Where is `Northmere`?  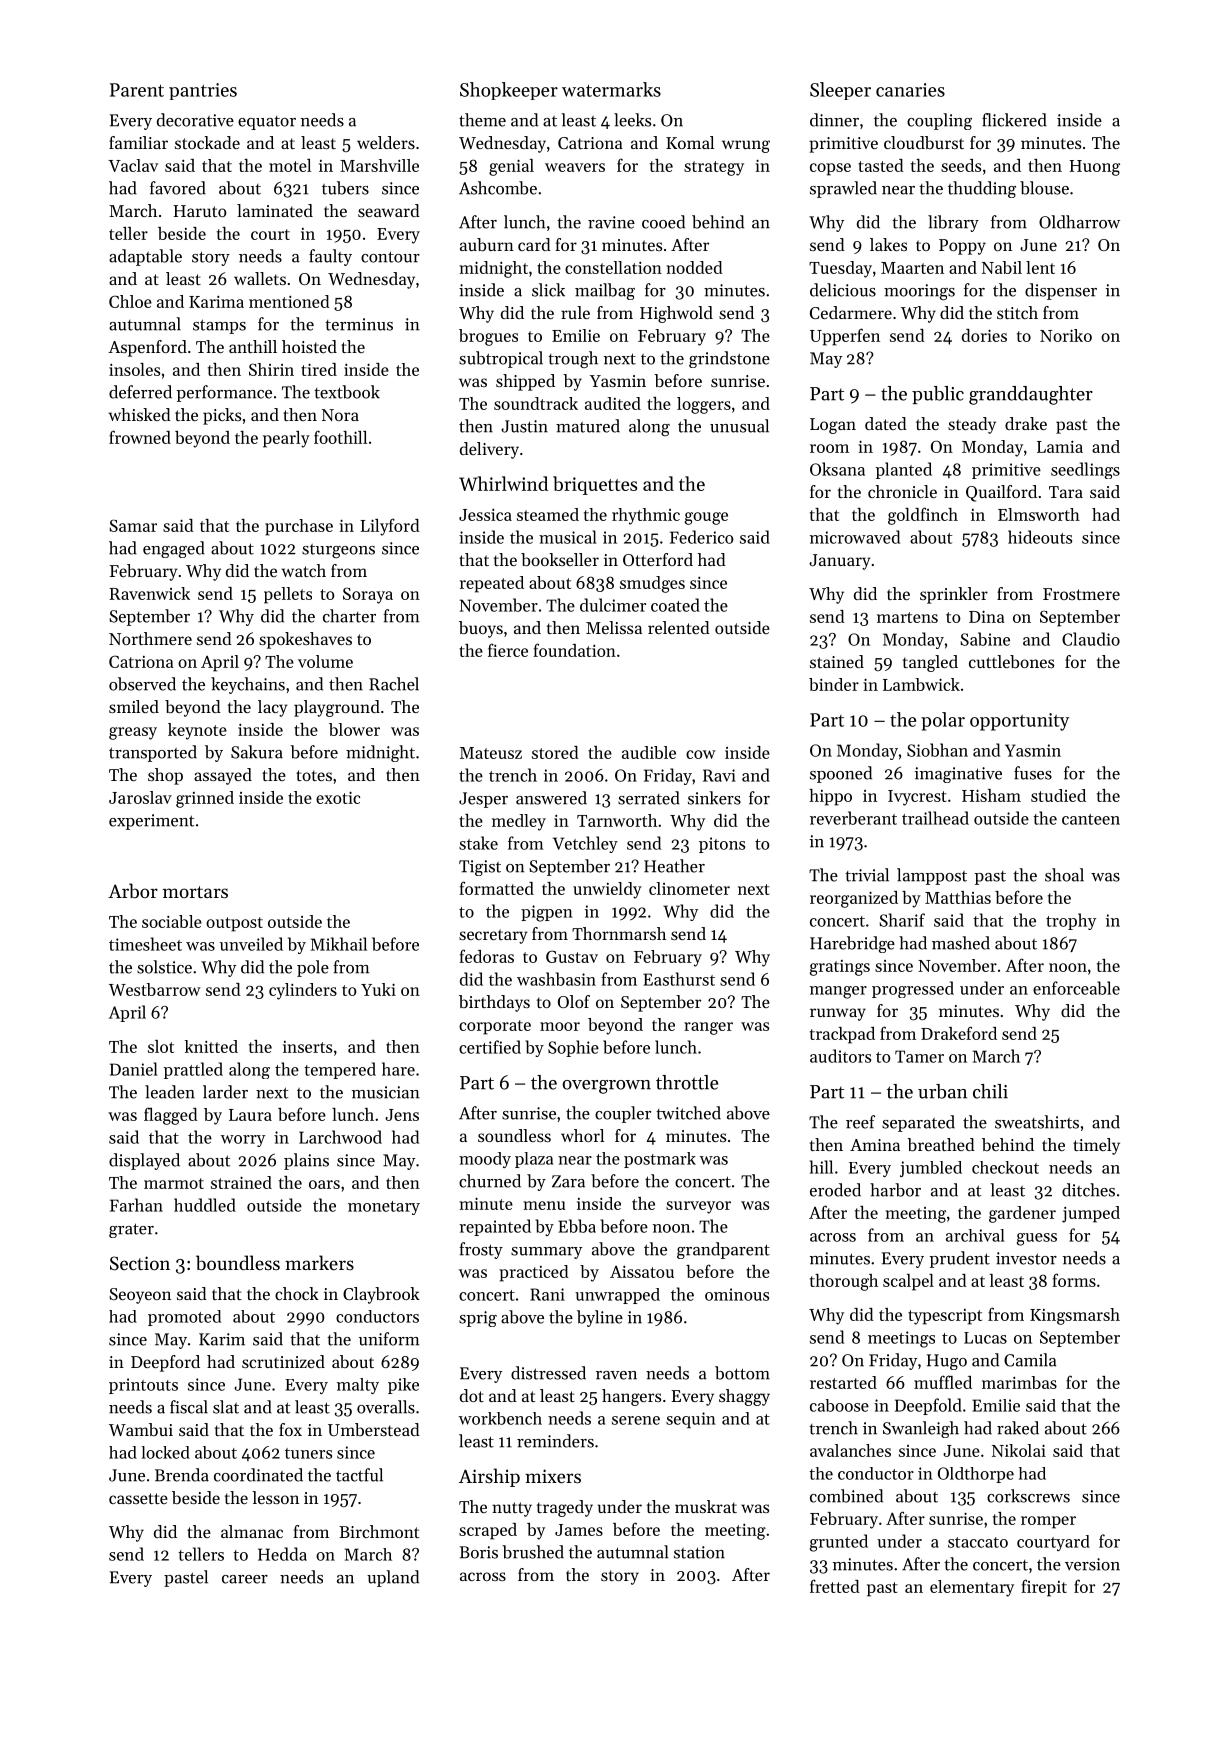
Northmere is located at coordinates (150, 638).
